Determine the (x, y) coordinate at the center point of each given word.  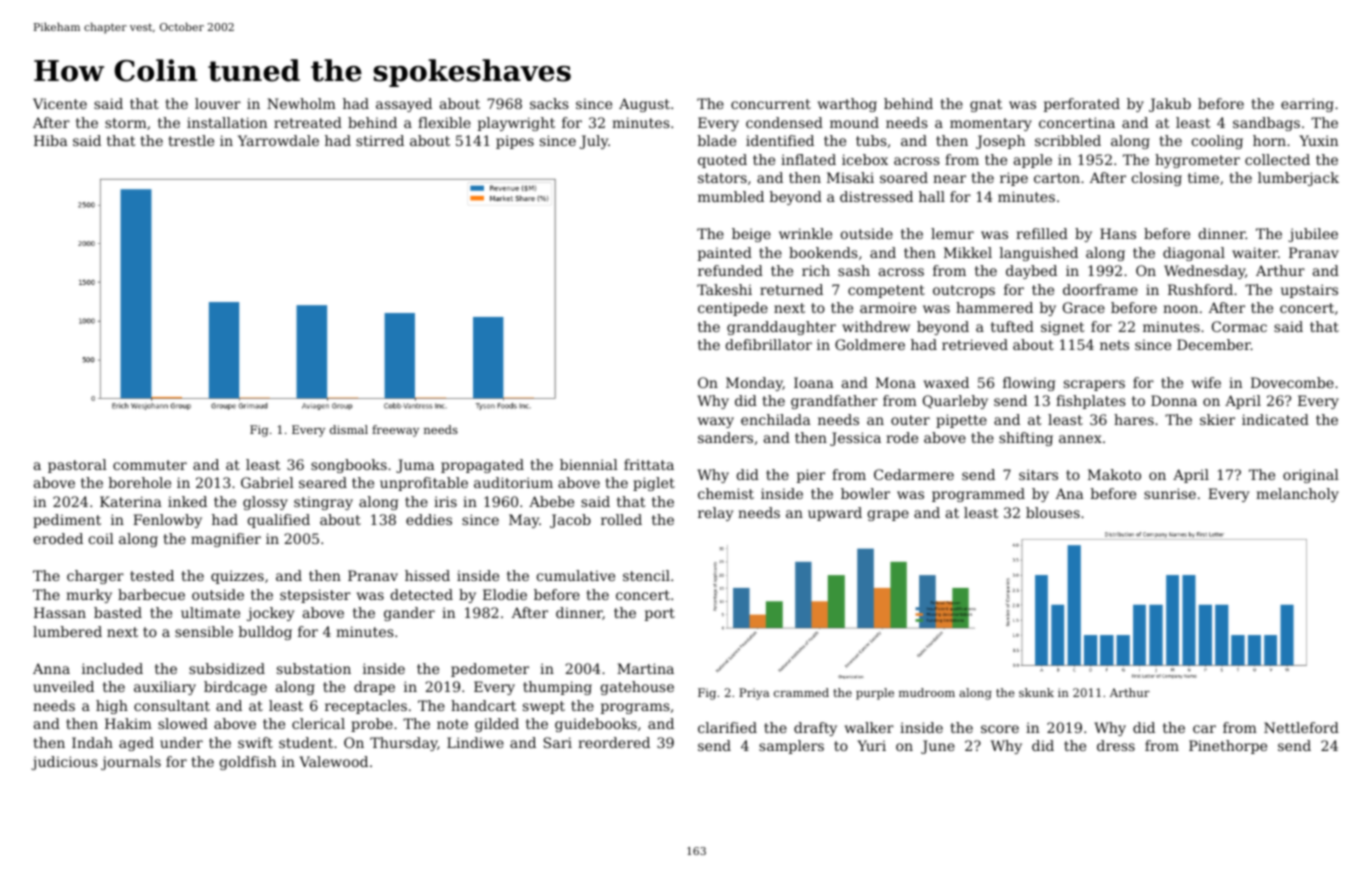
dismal (349, 429)
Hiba (51, 140)
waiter (1255, 252)
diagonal (1194, 254)
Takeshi (724, 289)
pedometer (490, 670)
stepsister (315, 596)
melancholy (1297, 495)
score (1000, 729)
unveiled (63, 686)
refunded (730, 270)
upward (835, 514)
